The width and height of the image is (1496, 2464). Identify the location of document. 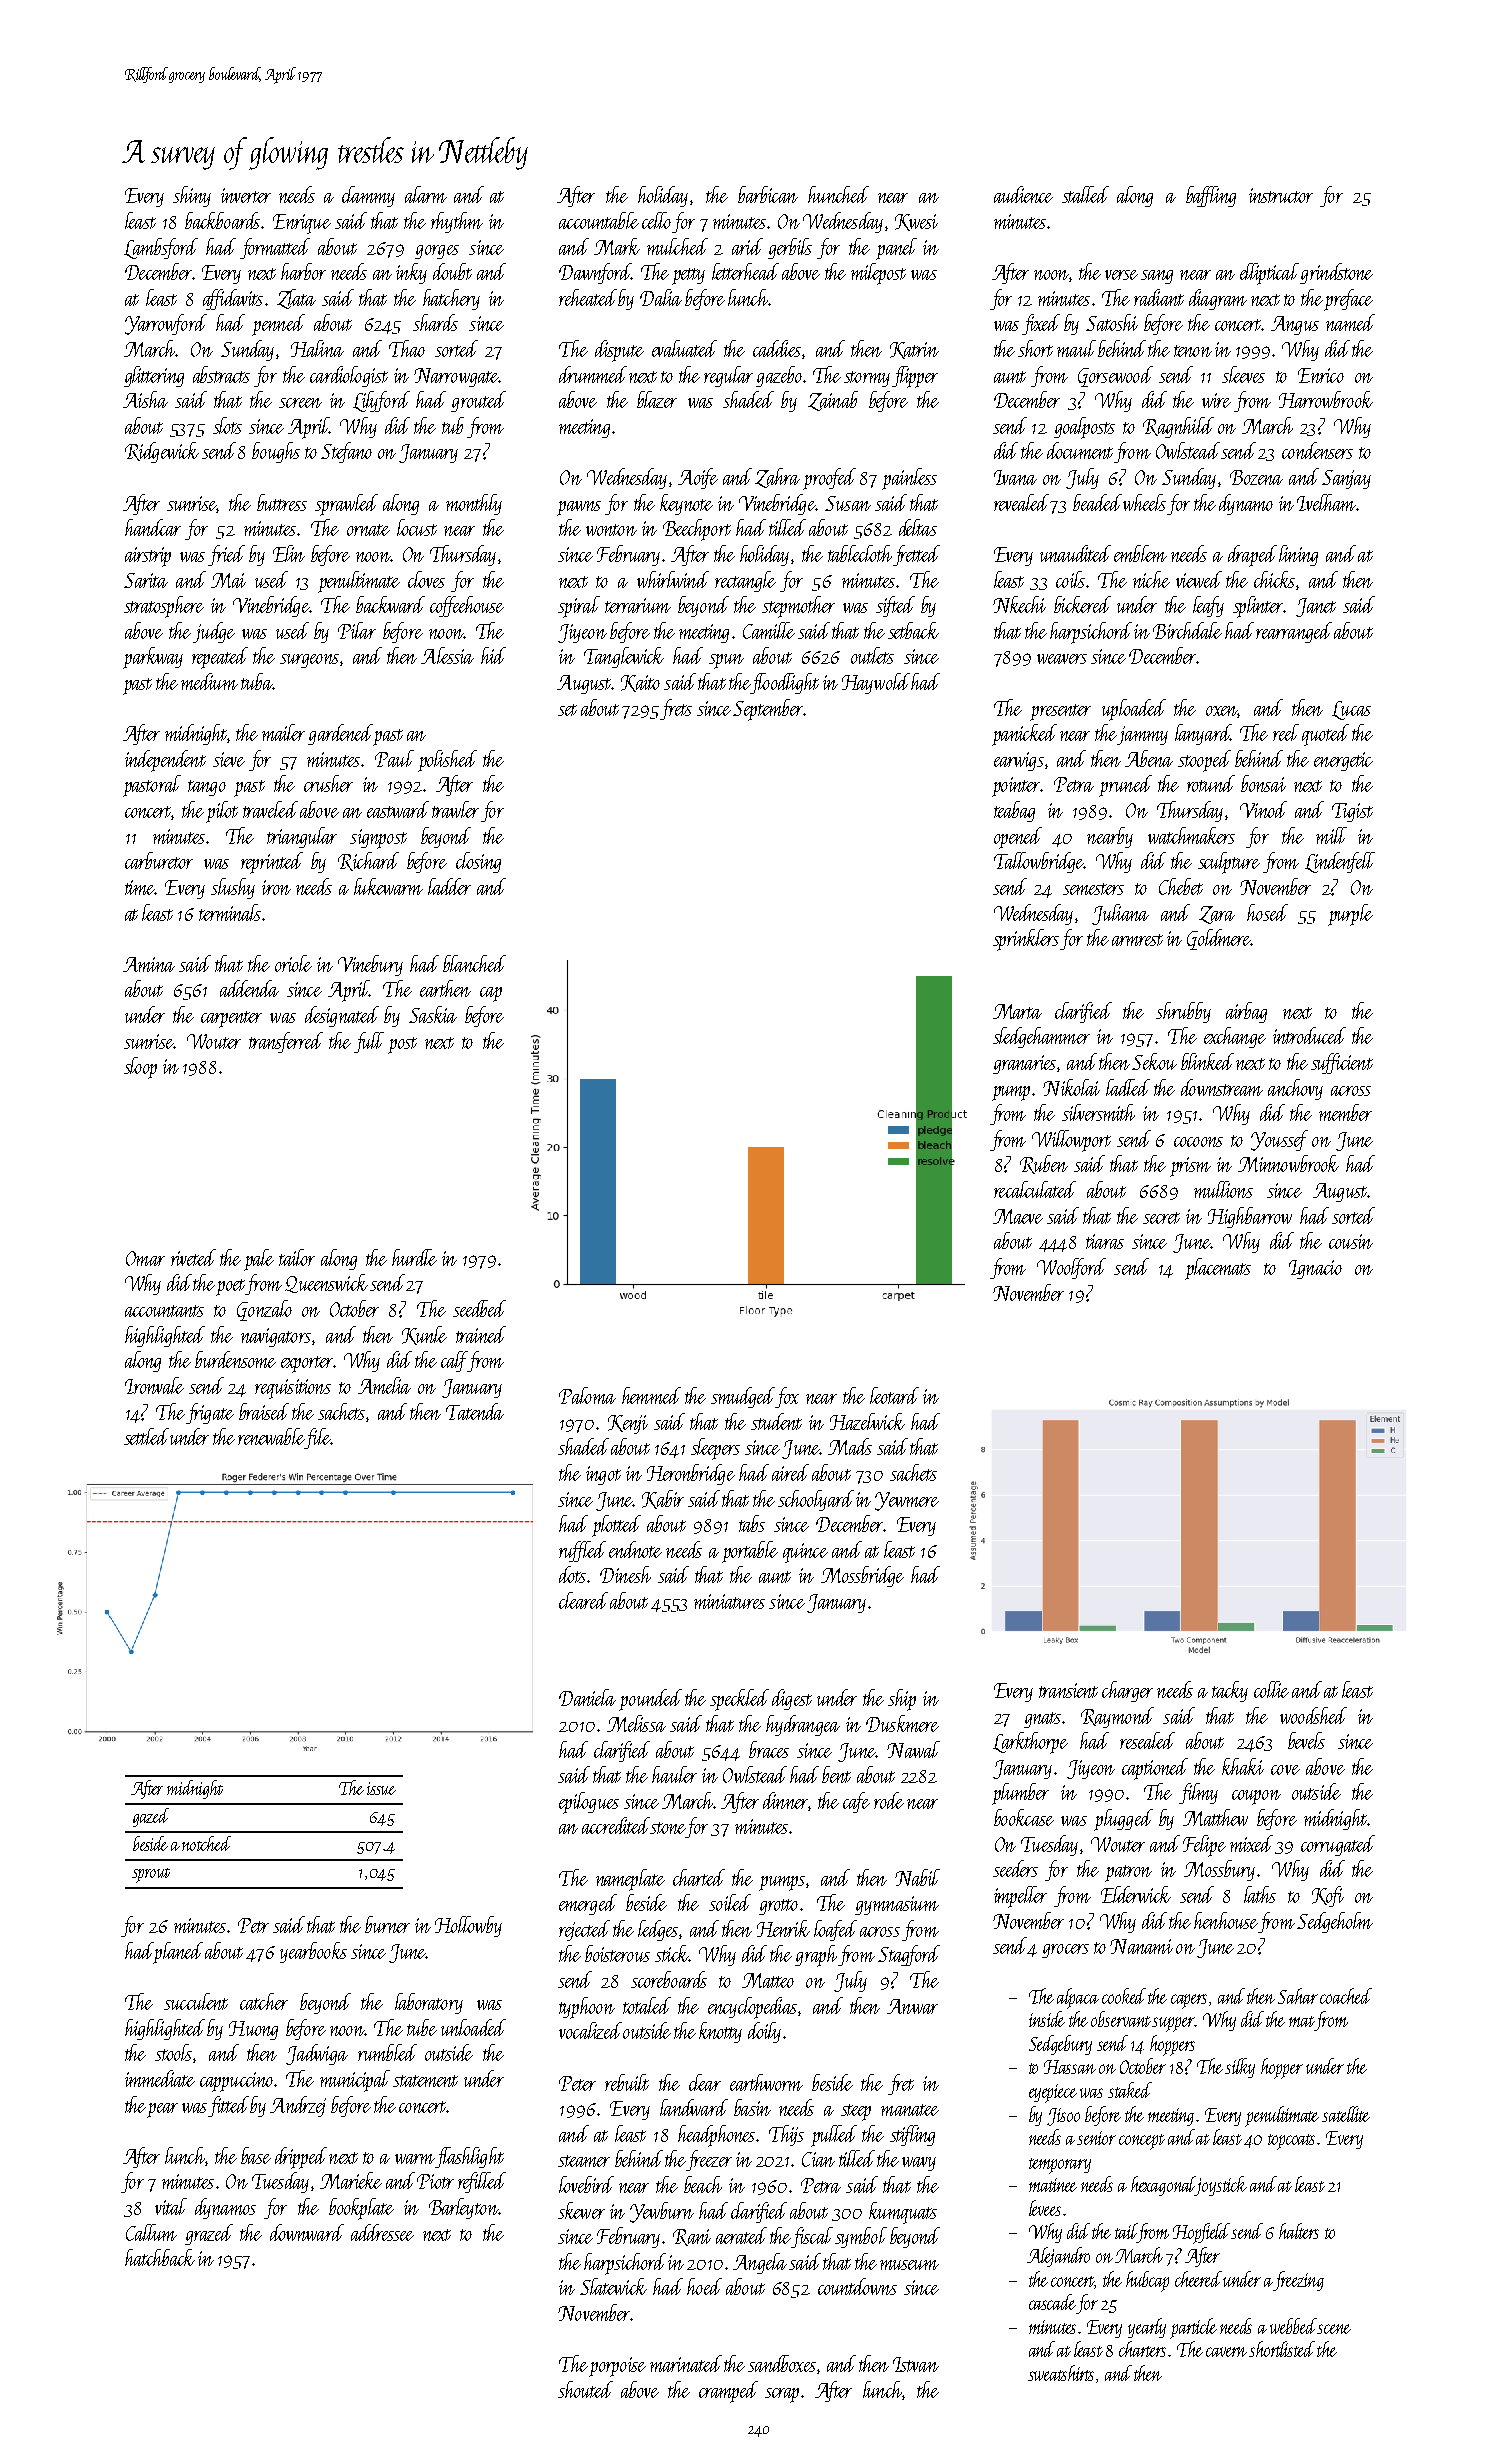
(1080, 450).
